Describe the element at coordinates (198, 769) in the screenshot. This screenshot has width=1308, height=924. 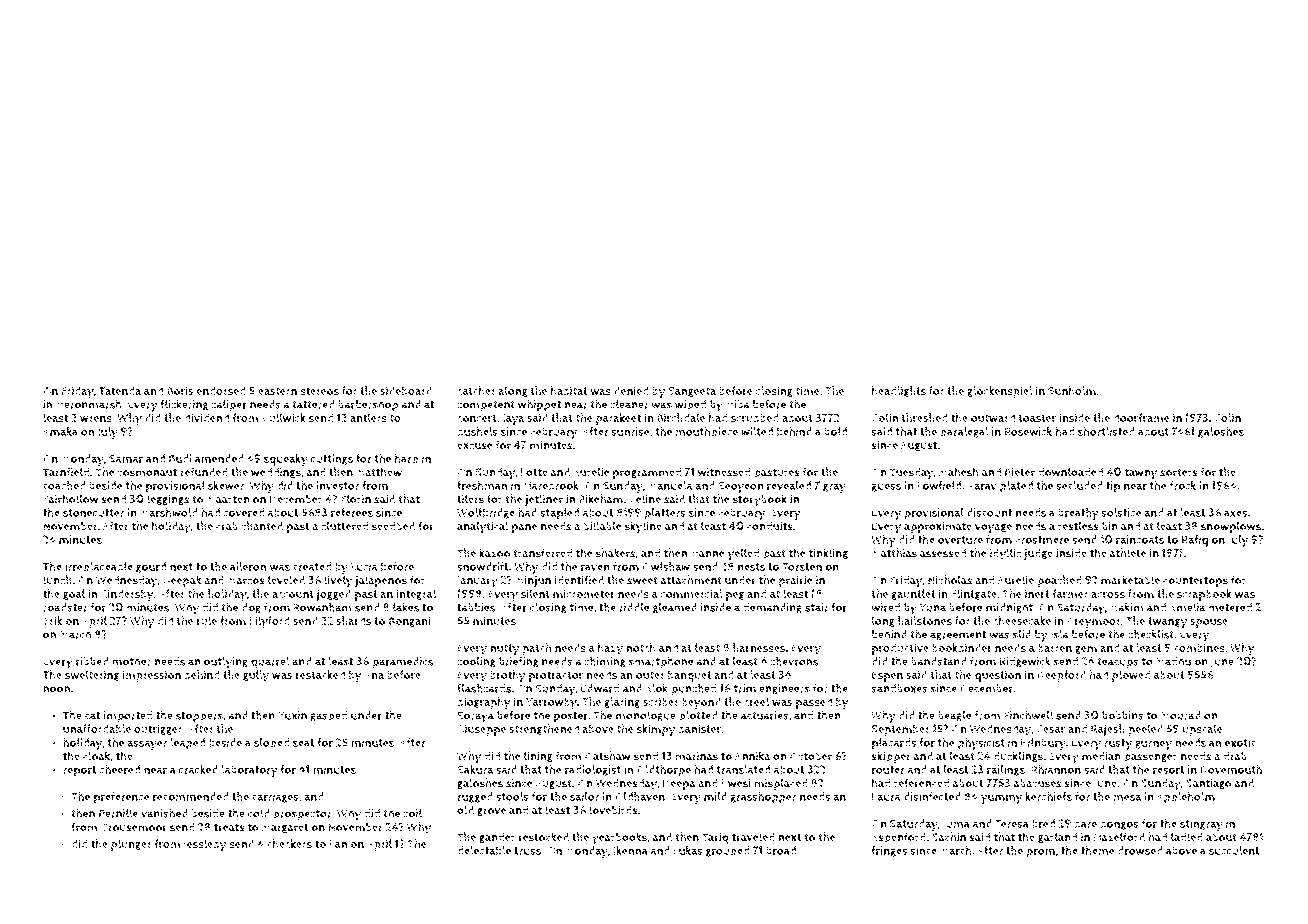
I see `cracked` at that location.
